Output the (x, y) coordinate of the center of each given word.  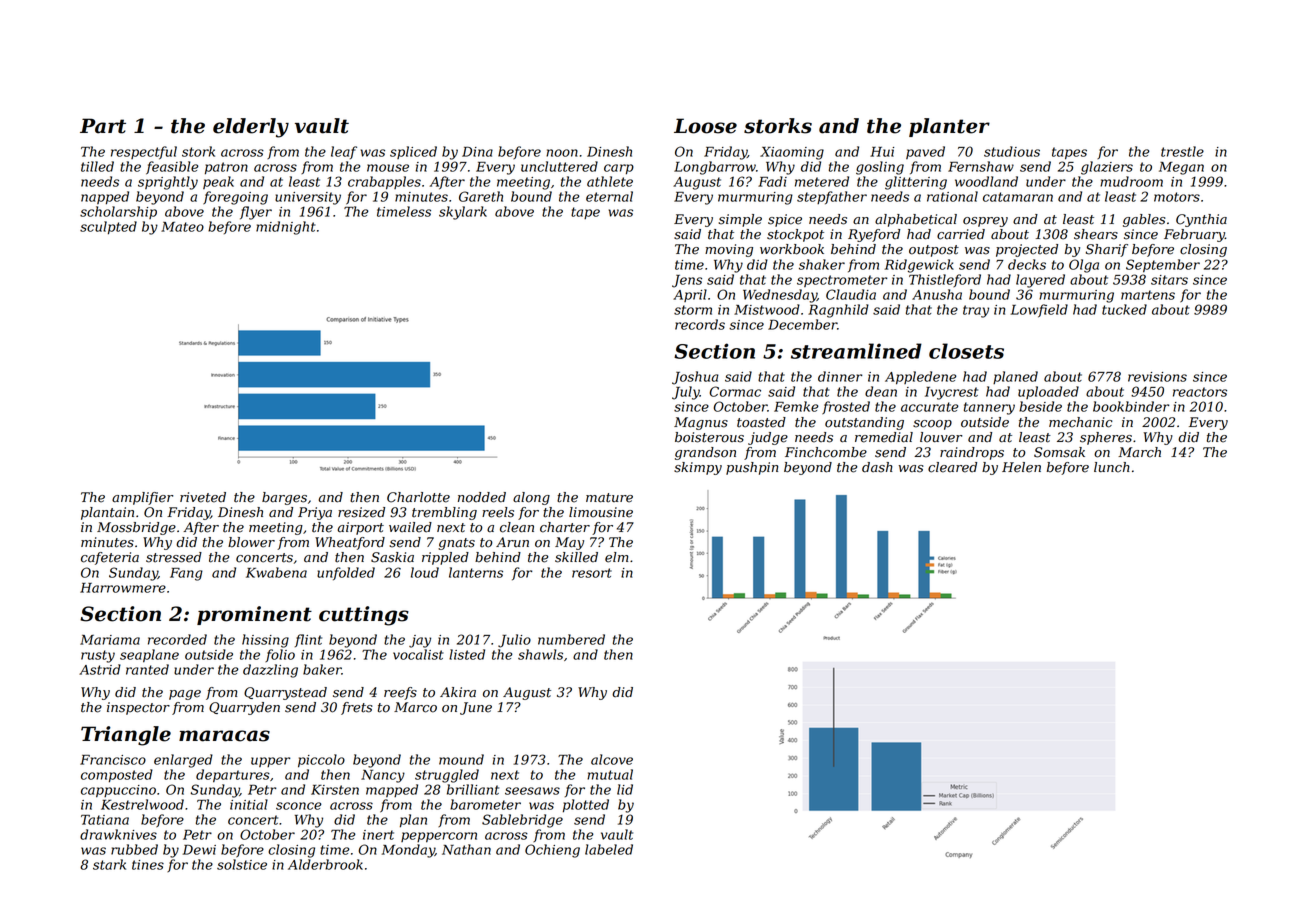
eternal (609, 196)
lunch (1112, 467)
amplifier (142, 498)
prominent (254, 615)
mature (609, 498)
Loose (705, 126)
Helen (1021, 467)
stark (109, 864)
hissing (265, 641)
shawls (540, 654)
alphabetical (916, 220)
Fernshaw (981, 166)
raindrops (972, 453)
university (308, 198)
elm (616, 557)
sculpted (108, 228)
